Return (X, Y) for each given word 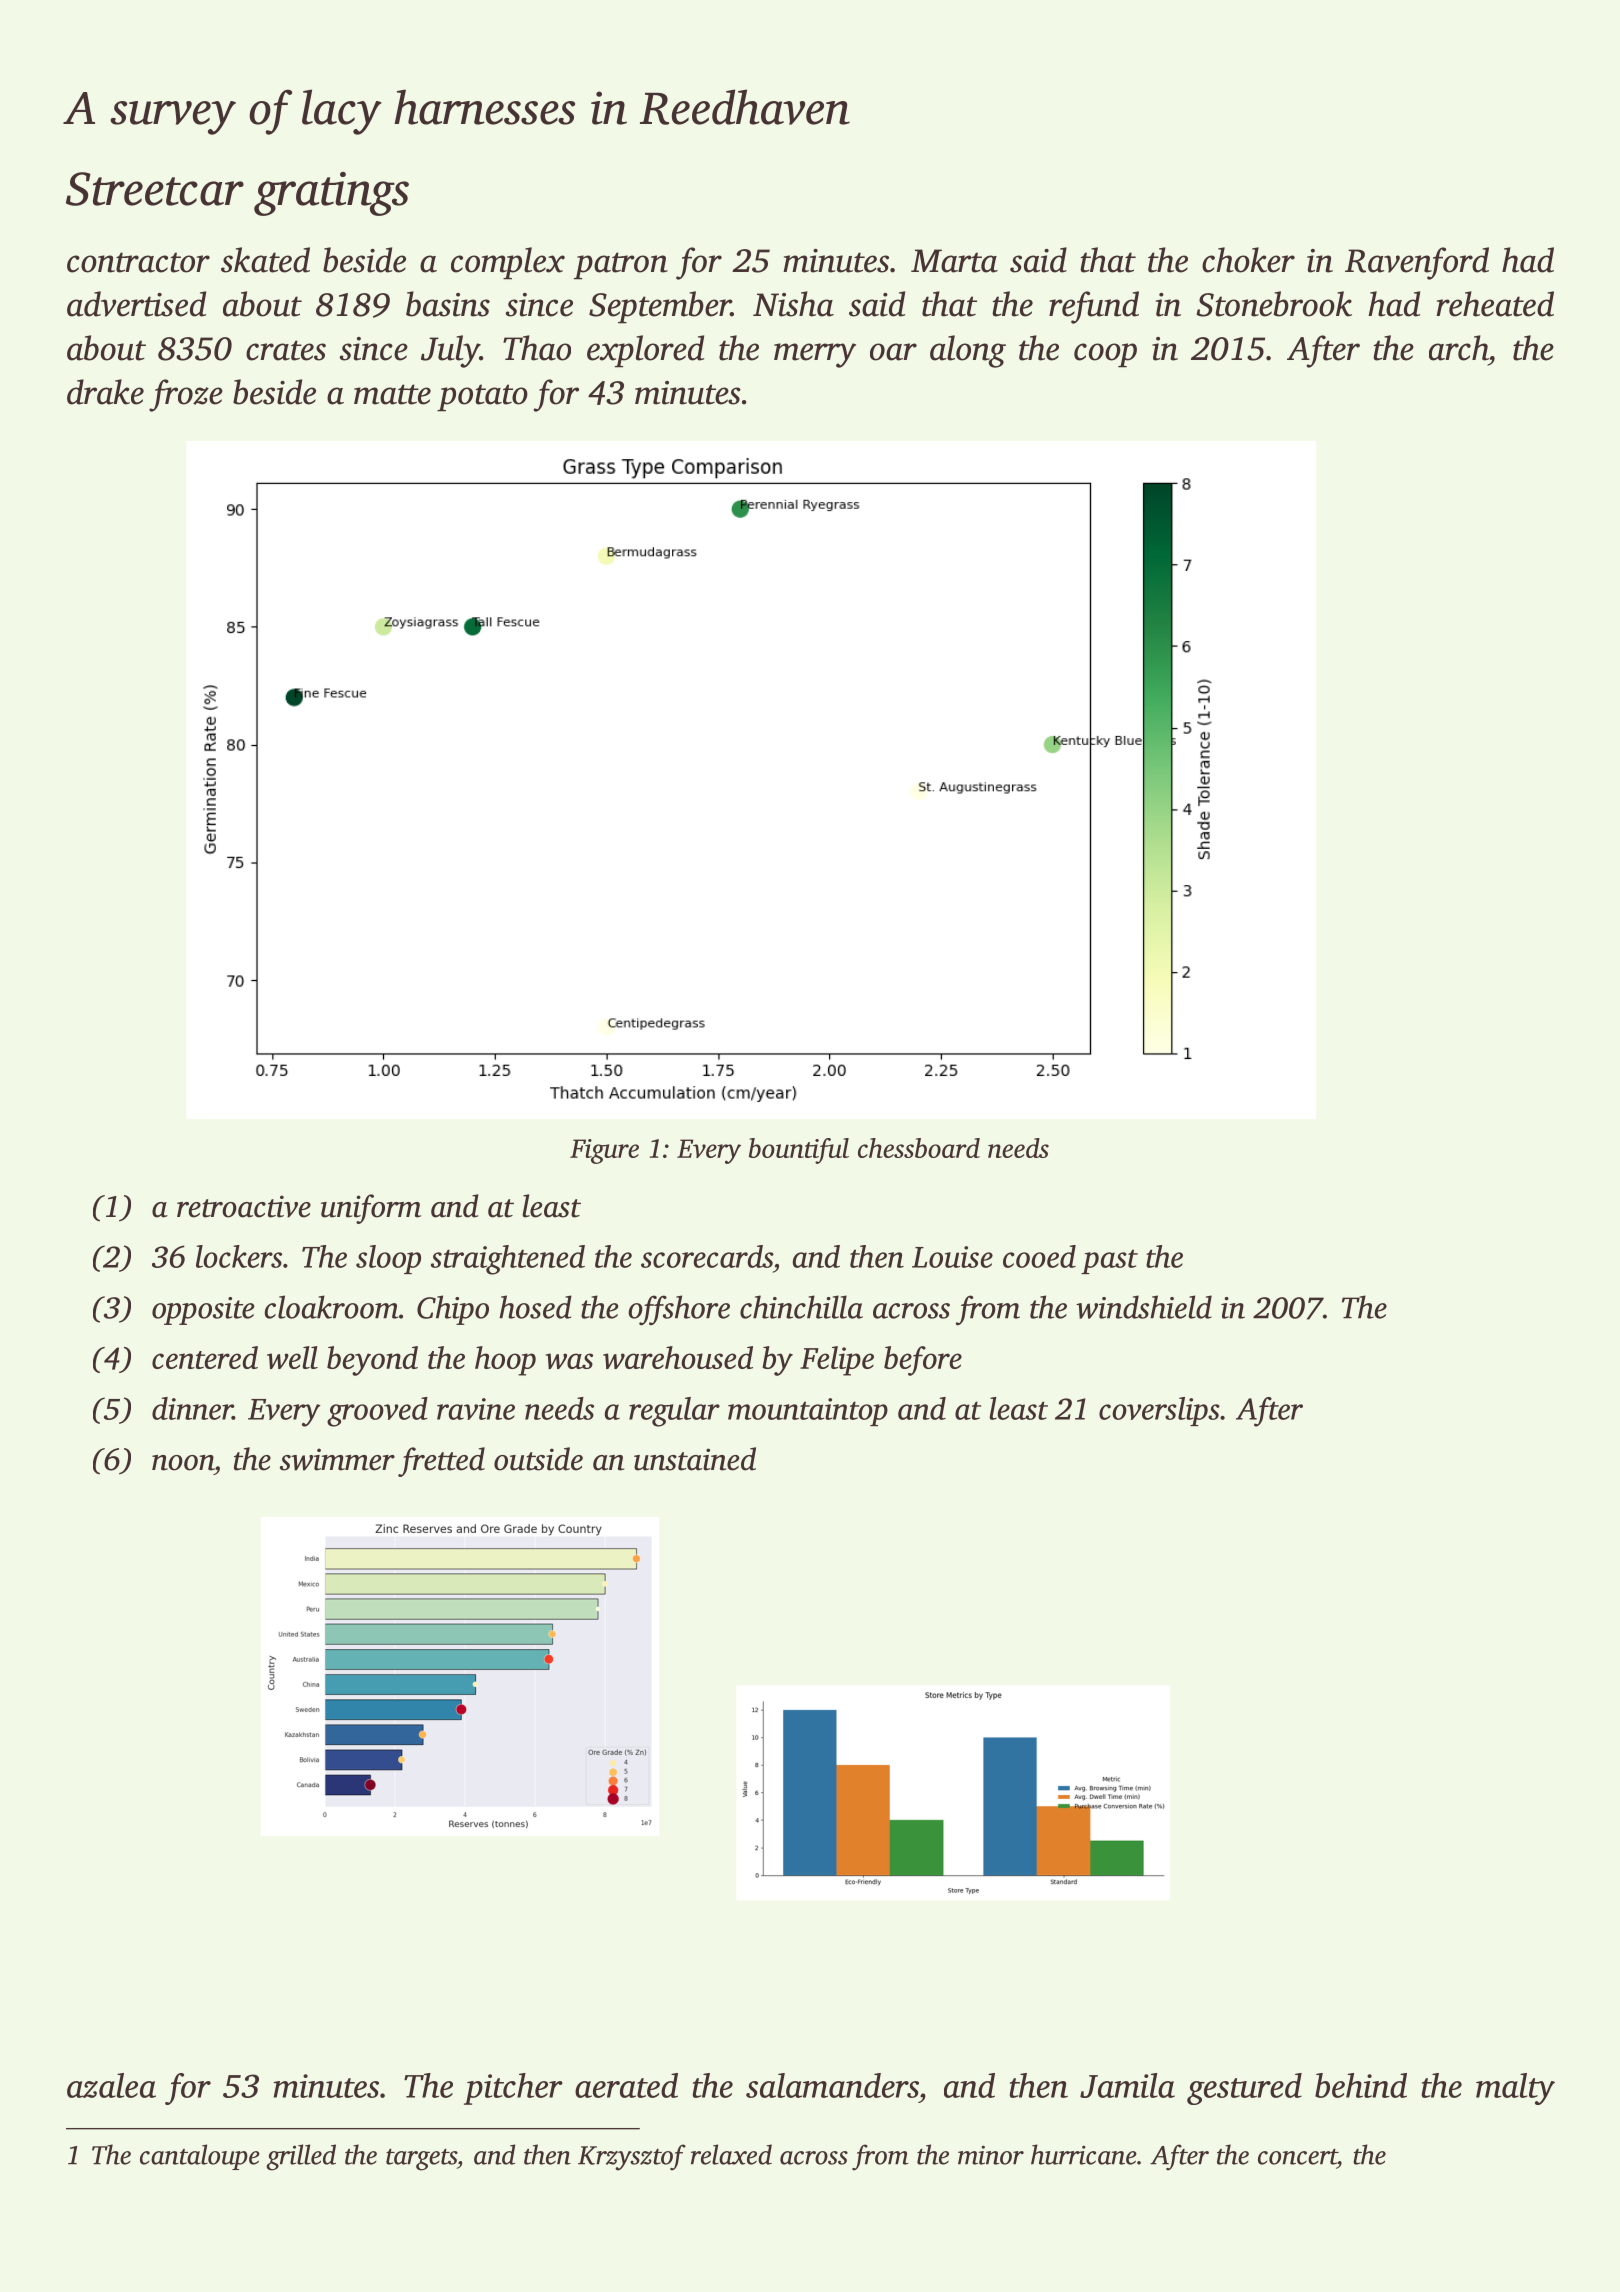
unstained (695, 1459)
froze (186, 395)
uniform (371, 1209)
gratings (331, 194)
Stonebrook (1274, 304)
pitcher (513, 2089)
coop (1105, 355)
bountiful (799, 1151)
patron (621, 266)
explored (645, 351)
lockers (239, 1256)
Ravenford (1417, 263)
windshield (1144, 1307)
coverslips (1159, 1411)
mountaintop (808, 1412)
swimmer (337, 1459)
